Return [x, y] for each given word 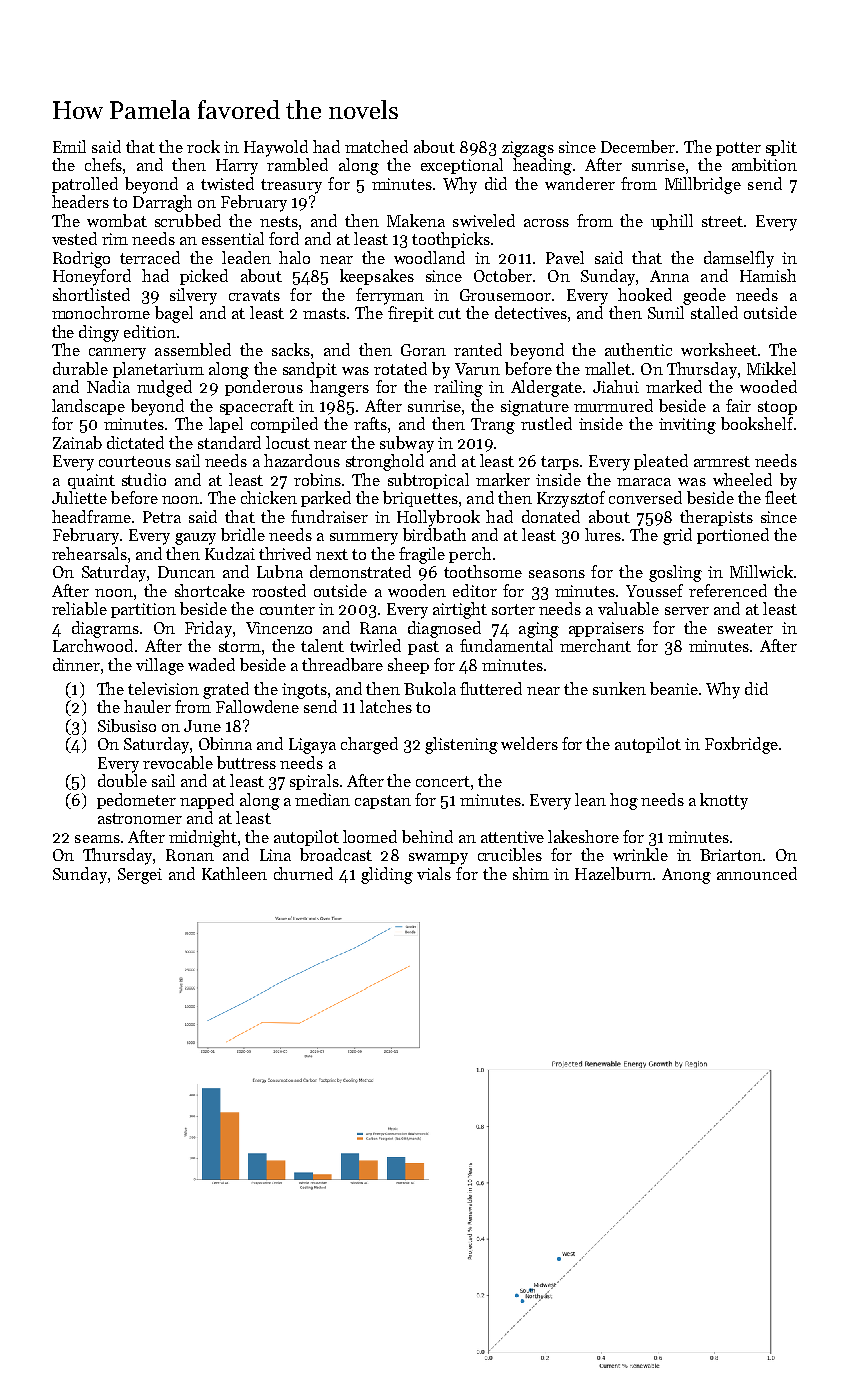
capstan [383, 802]
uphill [672, 222]
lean [590, 799]
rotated [400, 368]
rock [203, 146]
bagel [174, 314]
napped [207, 801]
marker [503, 479]
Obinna [225, 743]
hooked [645, 294]
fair [738, 405]
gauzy [195, 539]
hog [624, 801]
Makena [416, 220]
